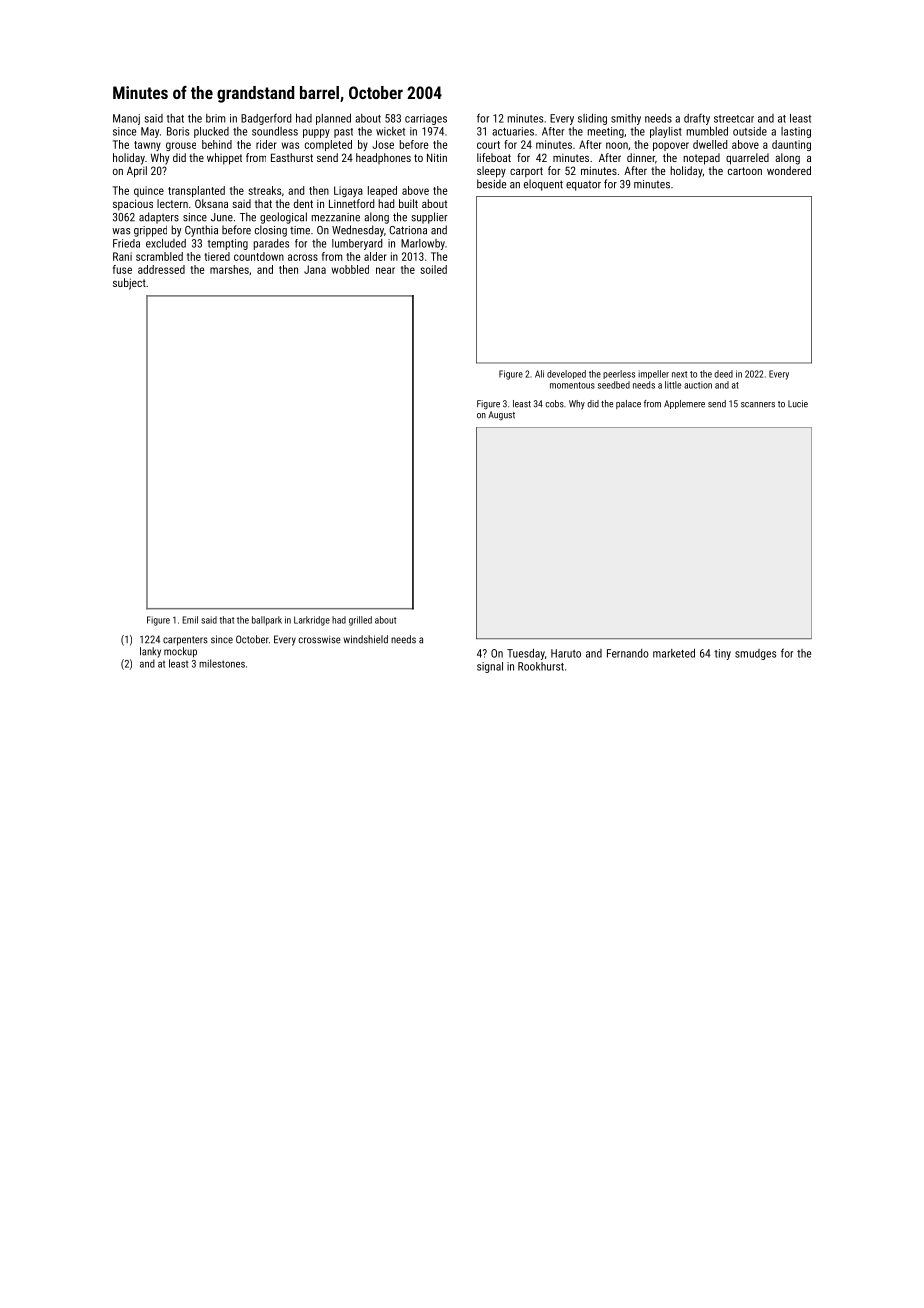  Describe the element at coordinates (723, 374) in the screenshot. I see `deed` at that location.
